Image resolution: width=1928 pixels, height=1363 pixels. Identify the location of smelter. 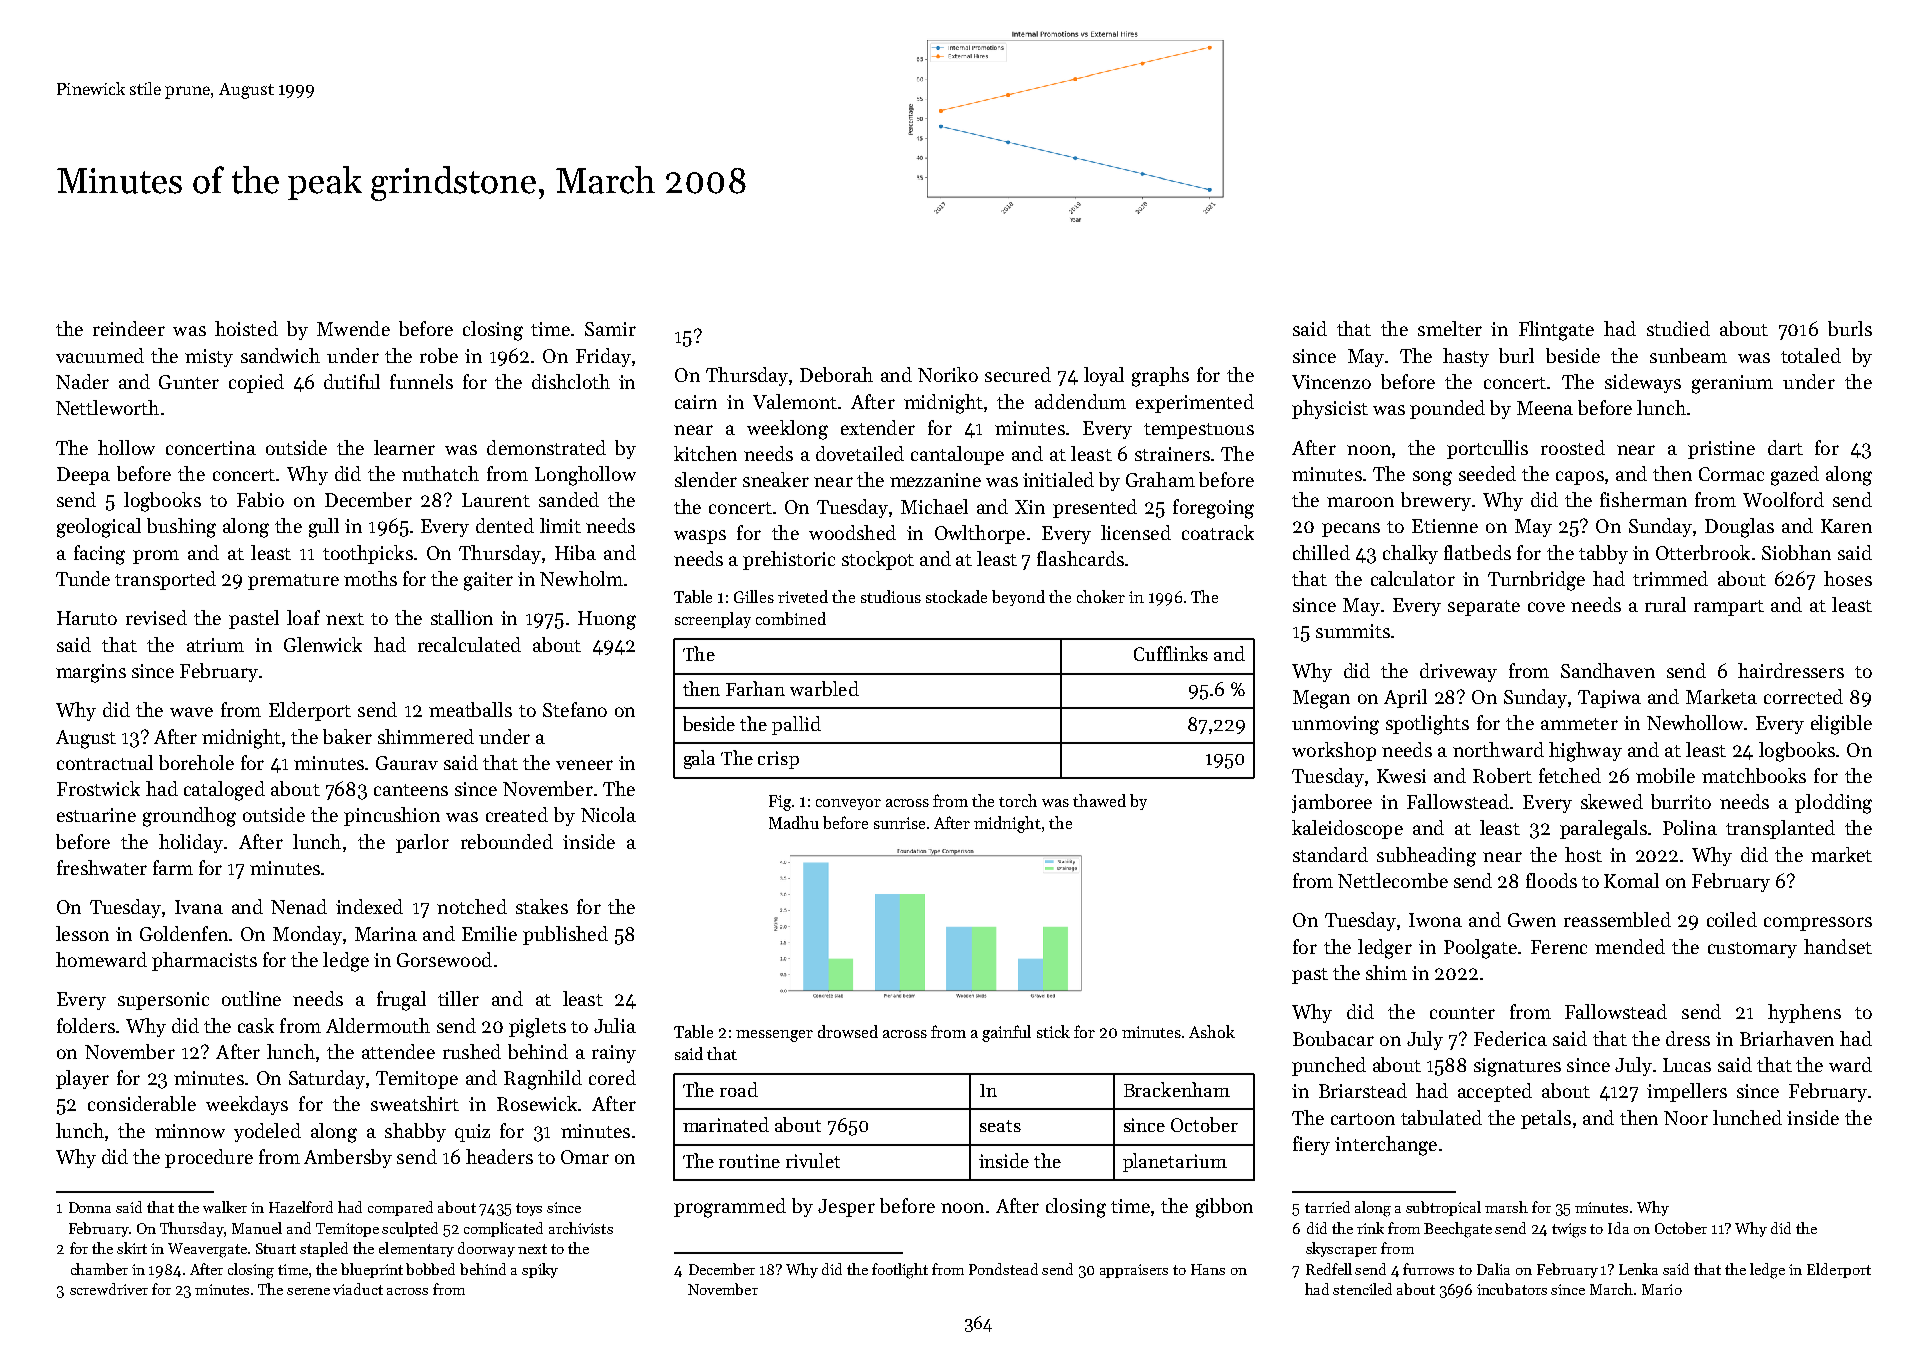
(1450, 328).
